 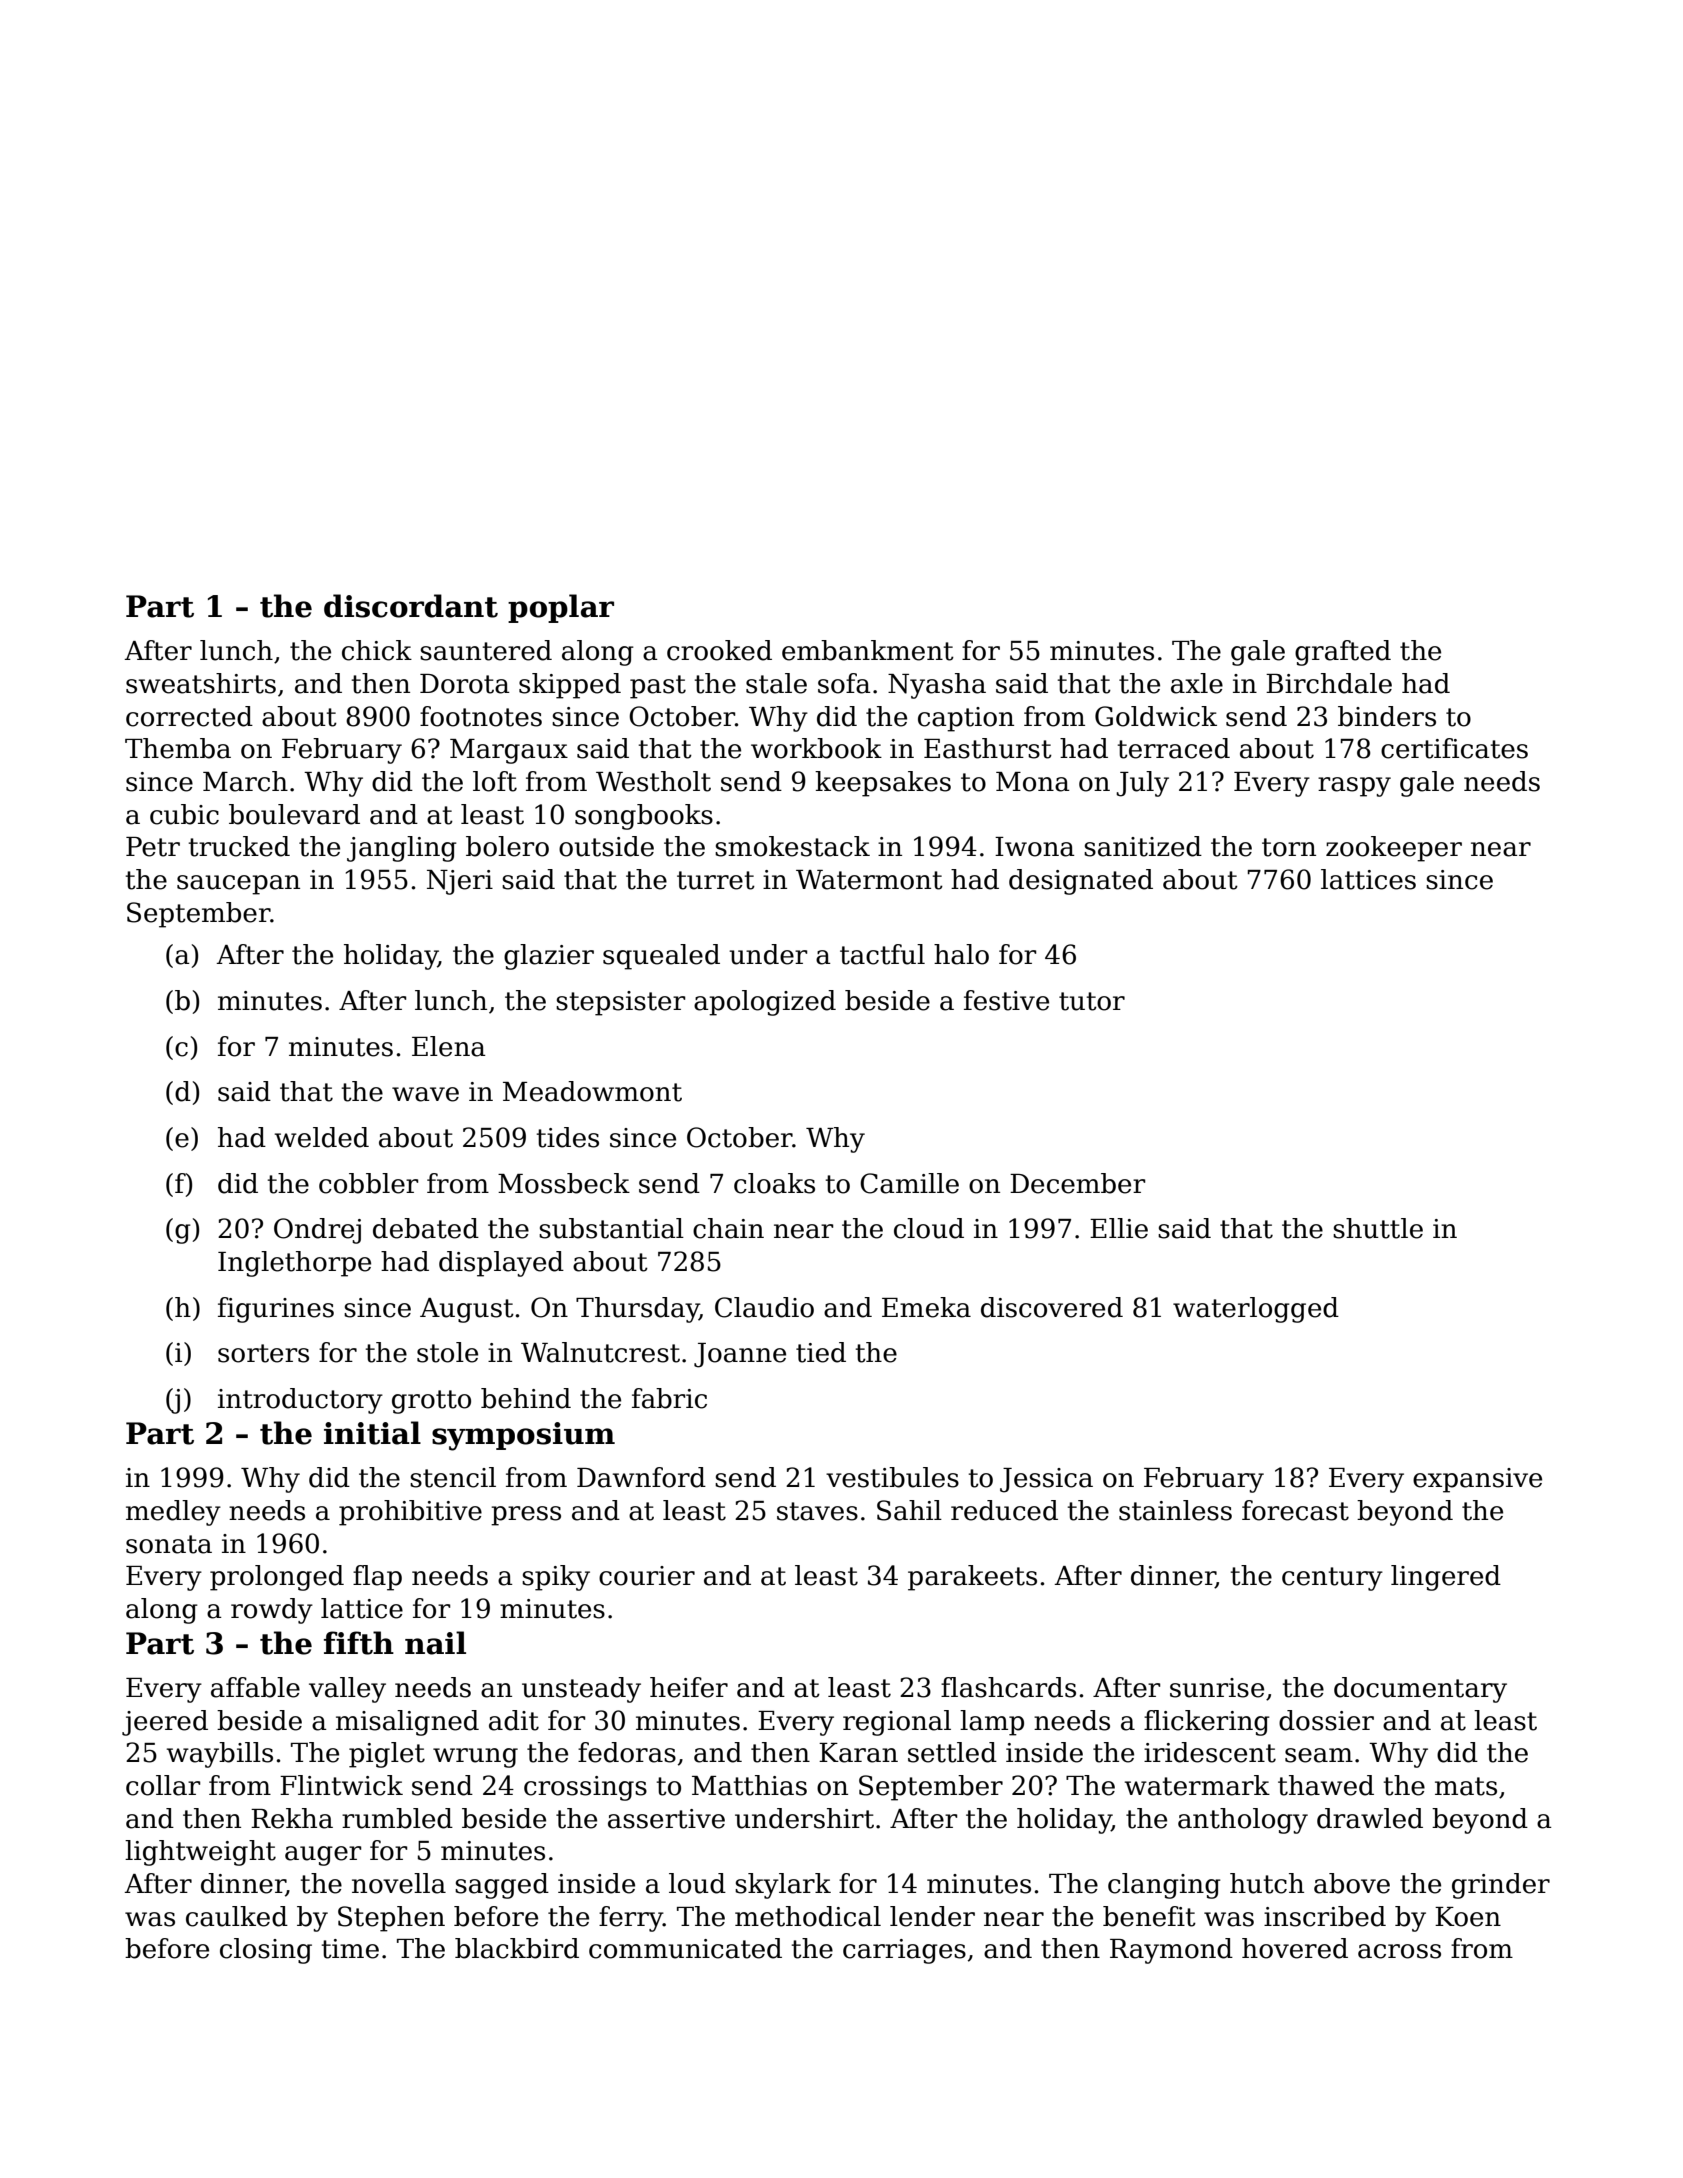 I want to click on sunrise, so click(x=1217, y=1688).
